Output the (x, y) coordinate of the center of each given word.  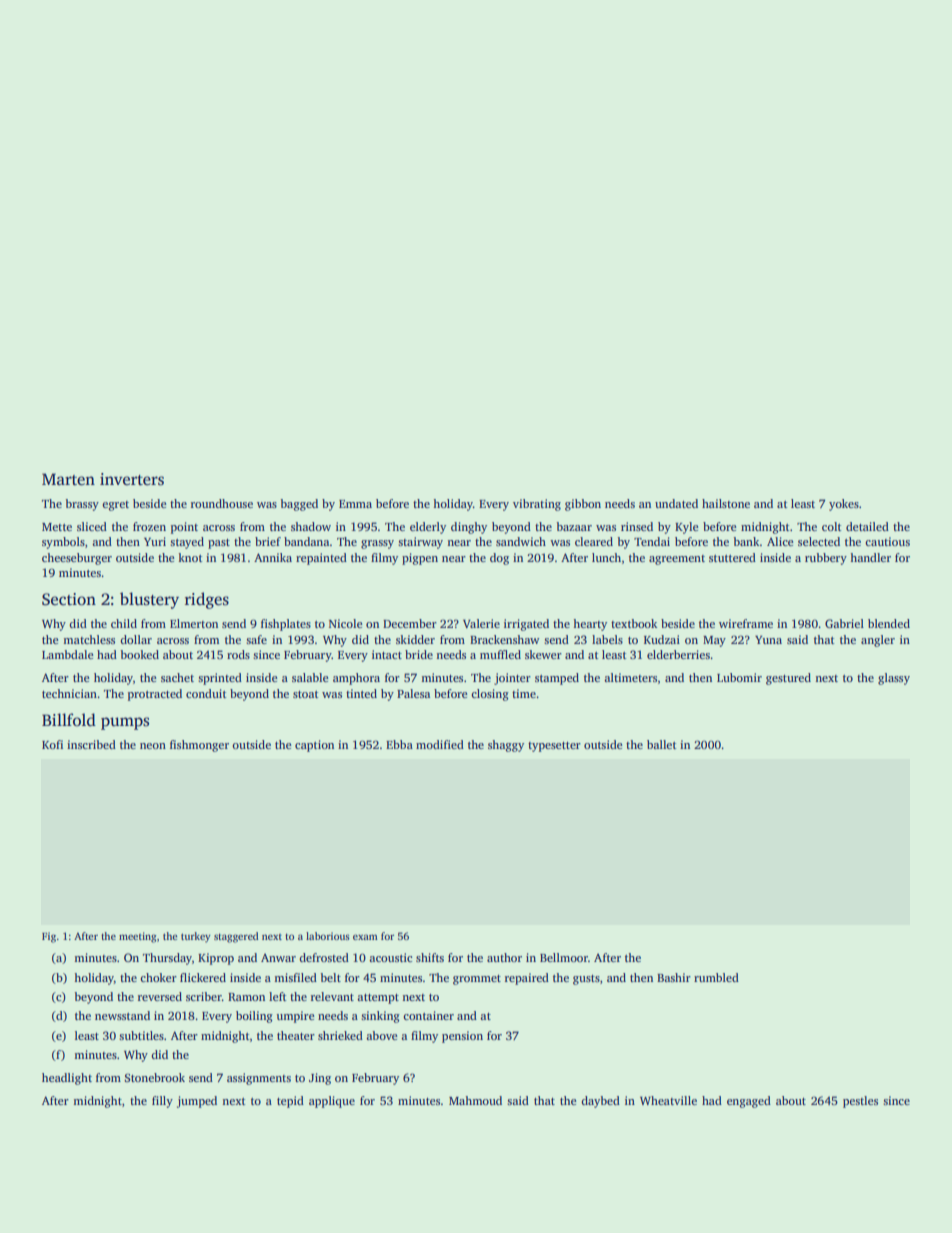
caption (314, 746)
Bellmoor (564, 957)
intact (387, 654)
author (504, 957)
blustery (149, 600)
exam (365, 937)
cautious (888, 541)
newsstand (122, 1015)
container (429, 1015)
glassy (894, 679)
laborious (328, 936)
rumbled (716, 977)
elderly (428, 528)
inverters (132, 479)
